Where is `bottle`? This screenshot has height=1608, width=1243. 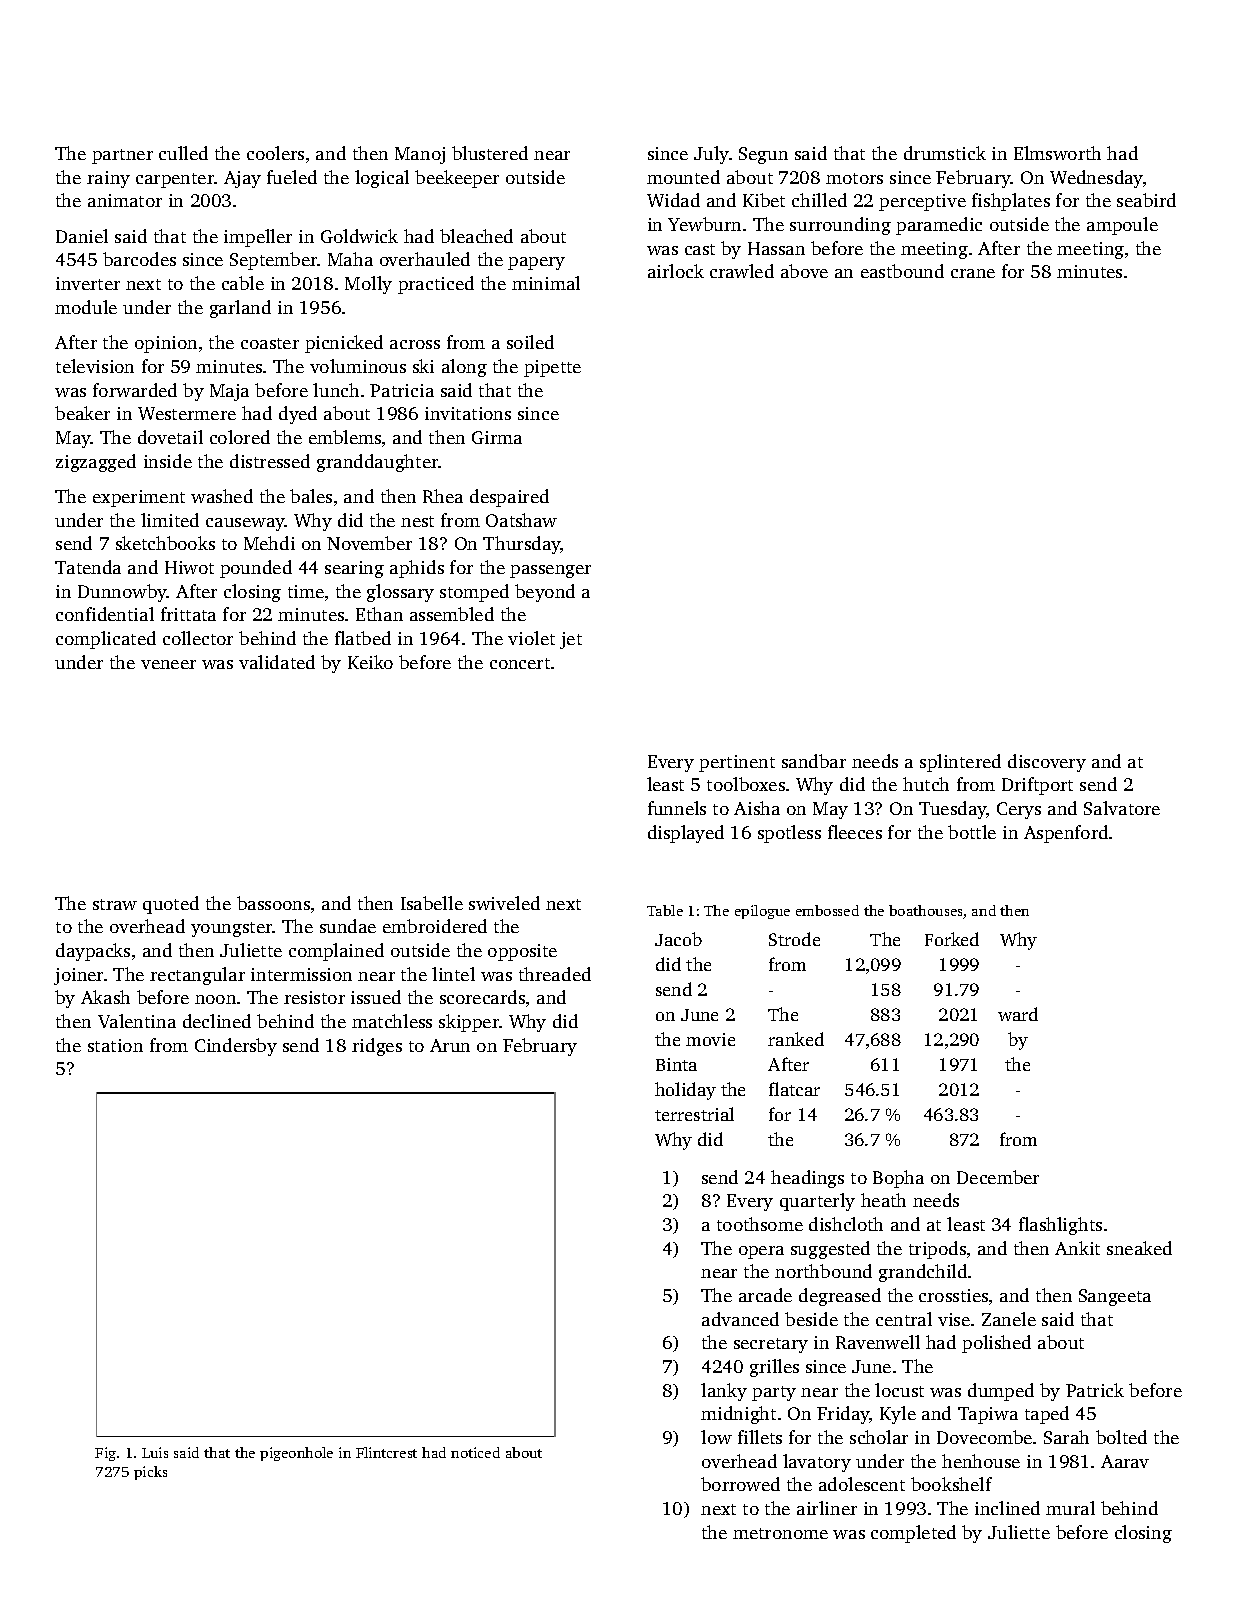
bottle is located at coordinates (972, 832).
